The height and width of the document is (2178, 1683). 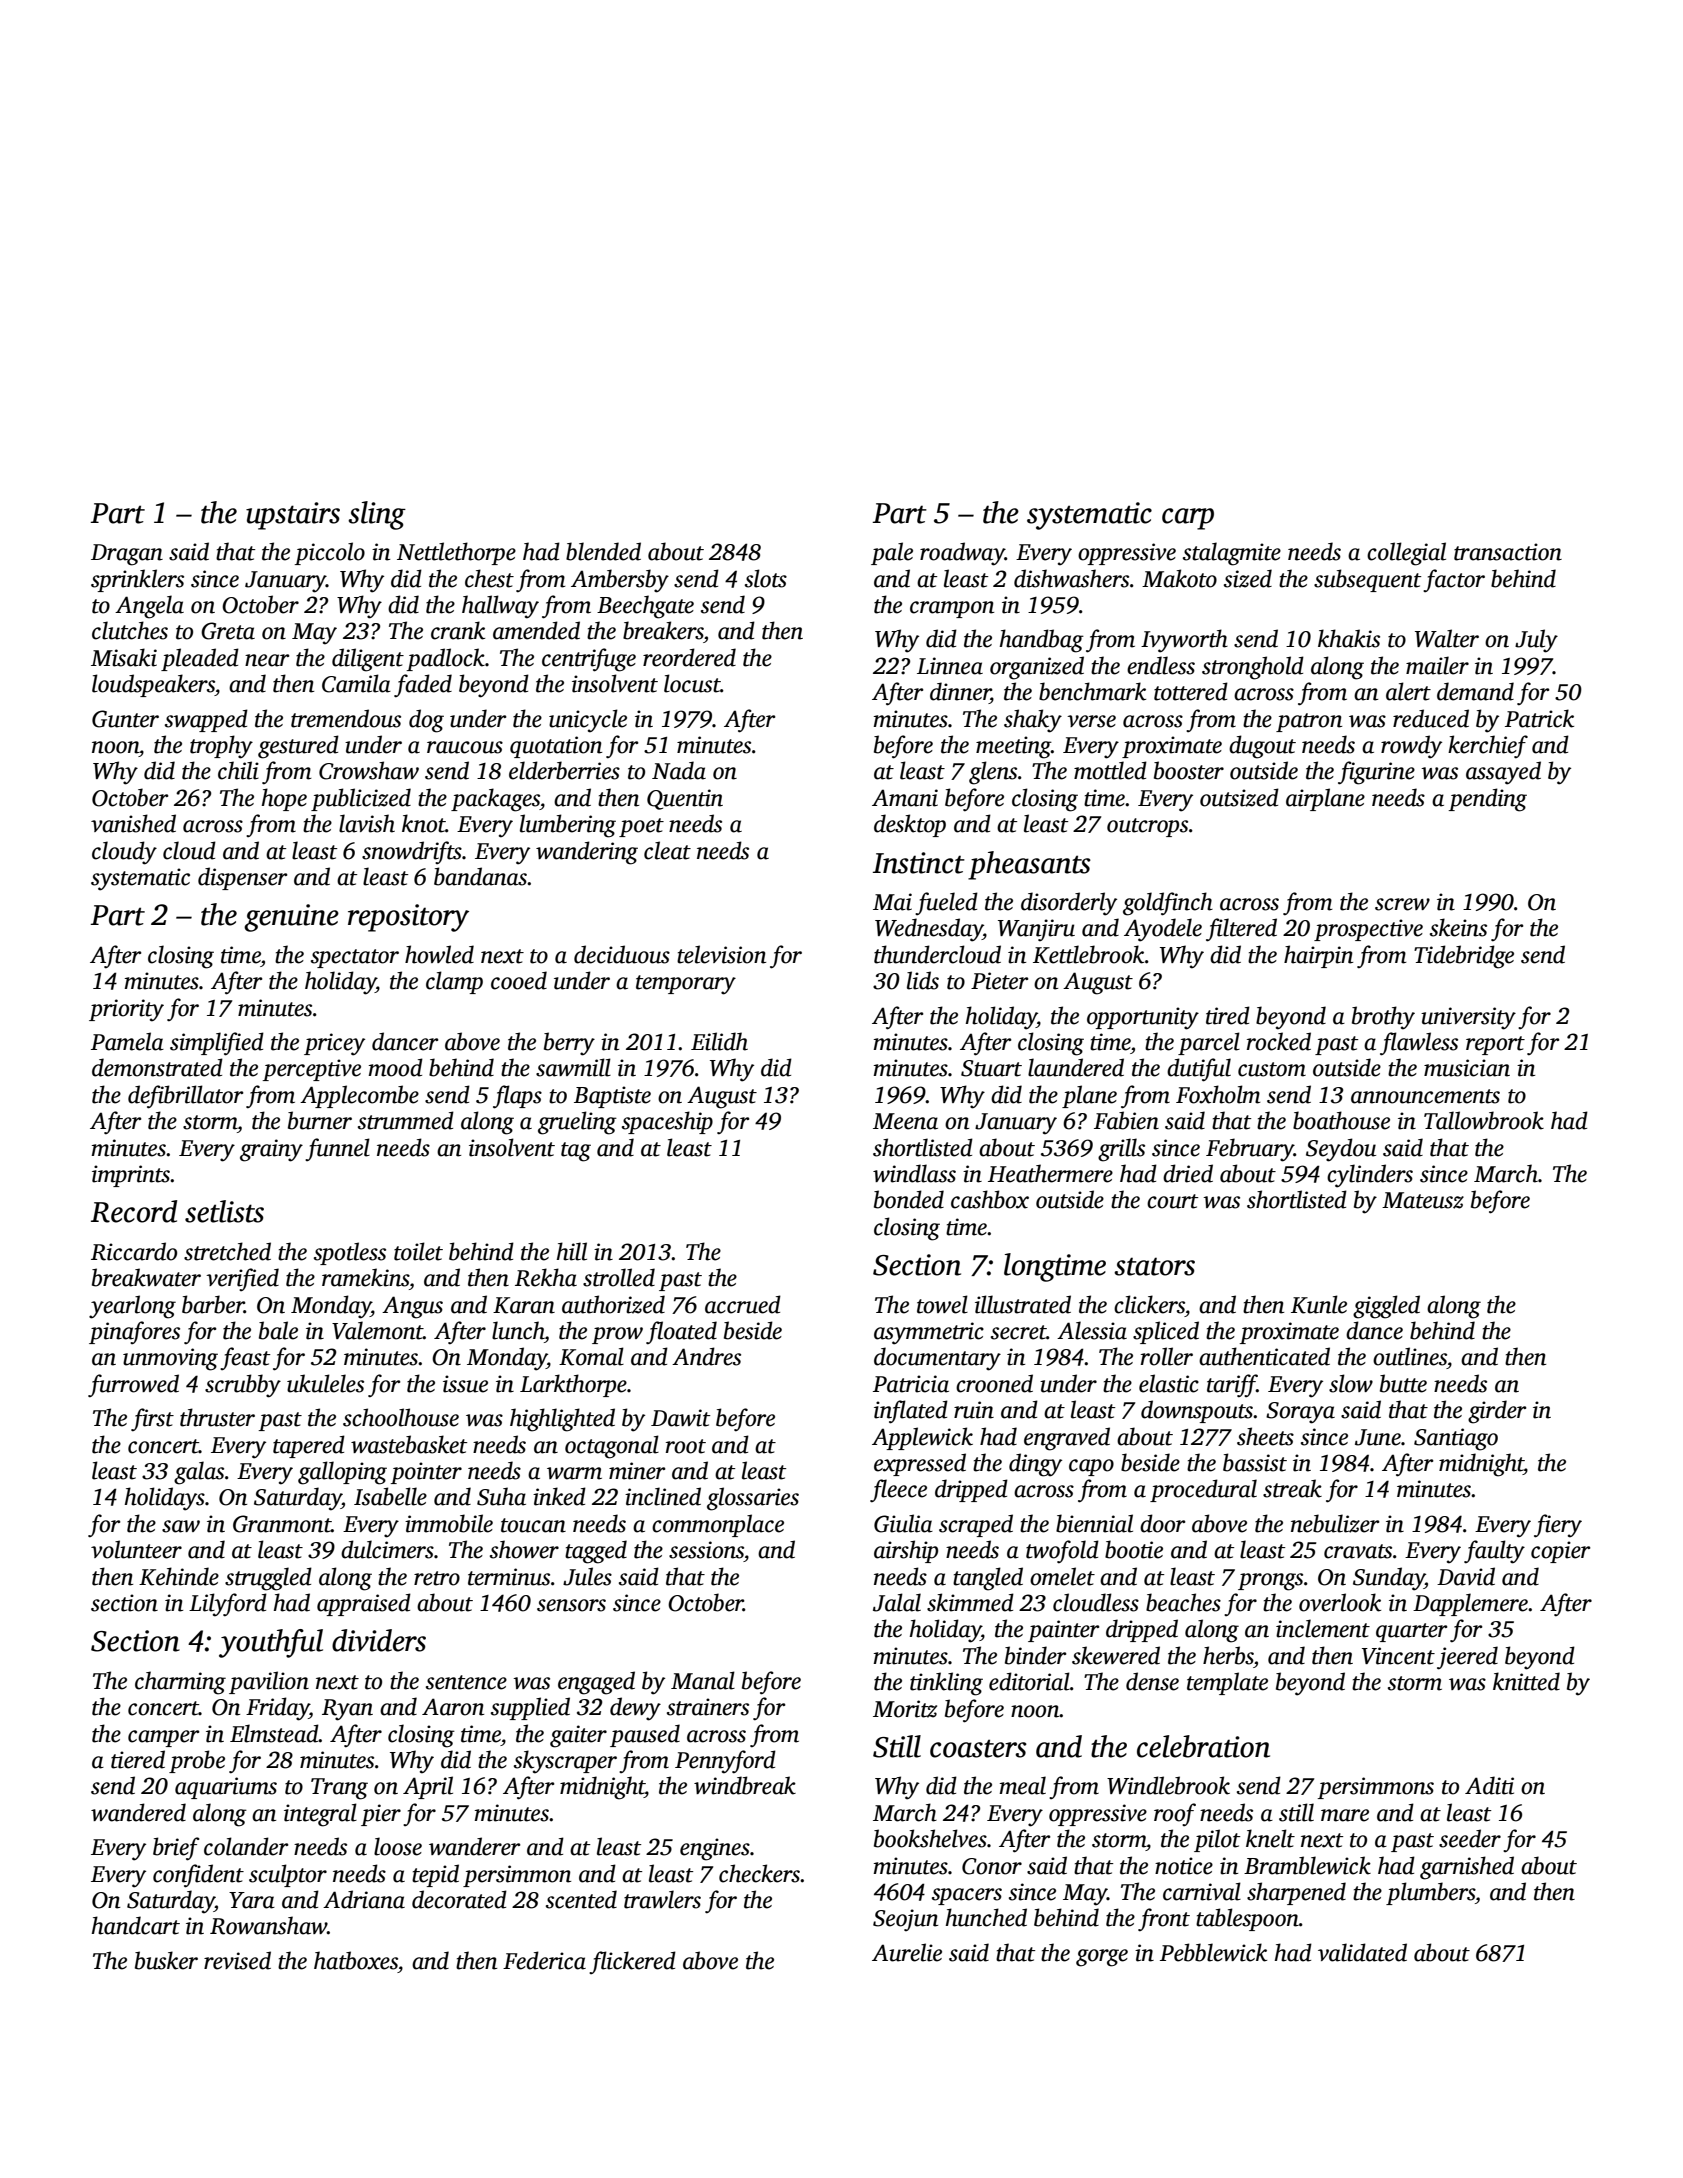 What do you see at coordinates (905, 798) in the document?
I see `Amani` at bounding box center [905, 798].
